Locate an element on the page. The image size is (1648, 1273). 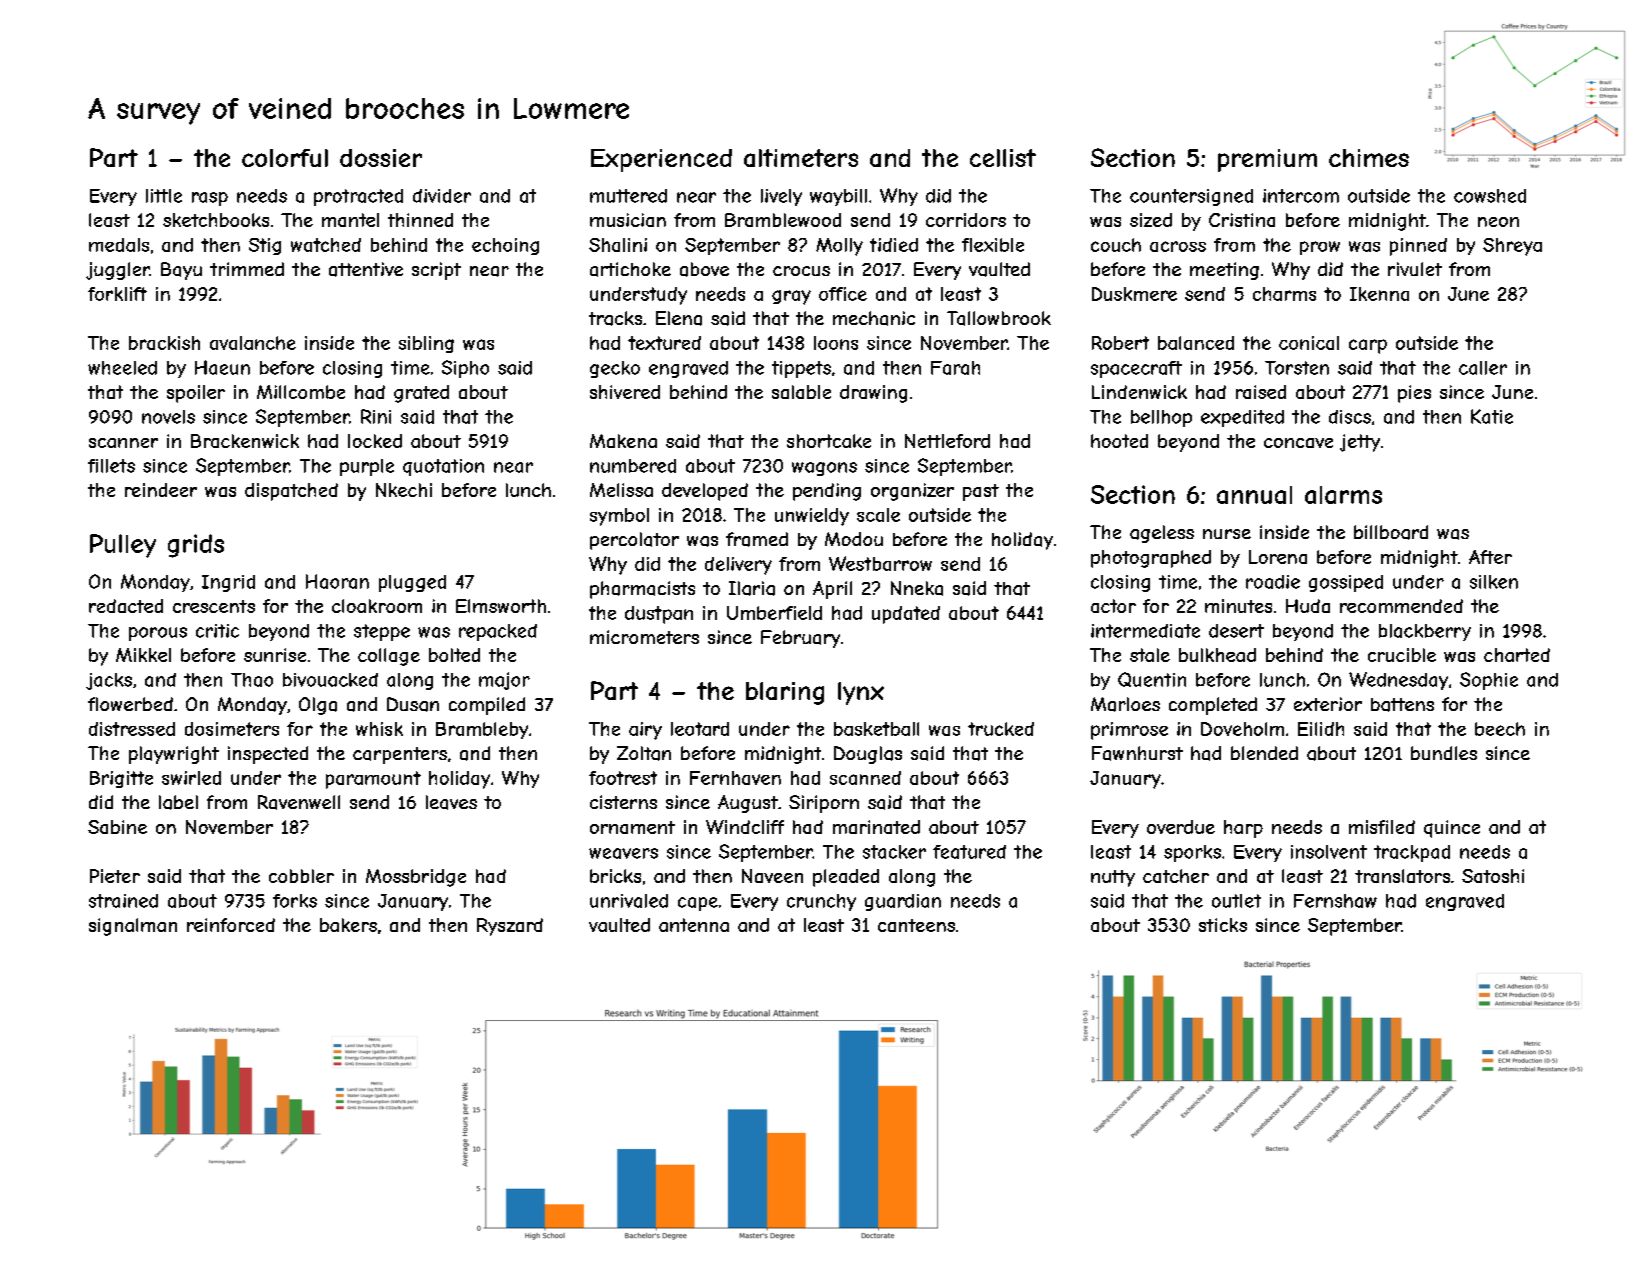
Doveholm is located at coordinates (1242, 729).
